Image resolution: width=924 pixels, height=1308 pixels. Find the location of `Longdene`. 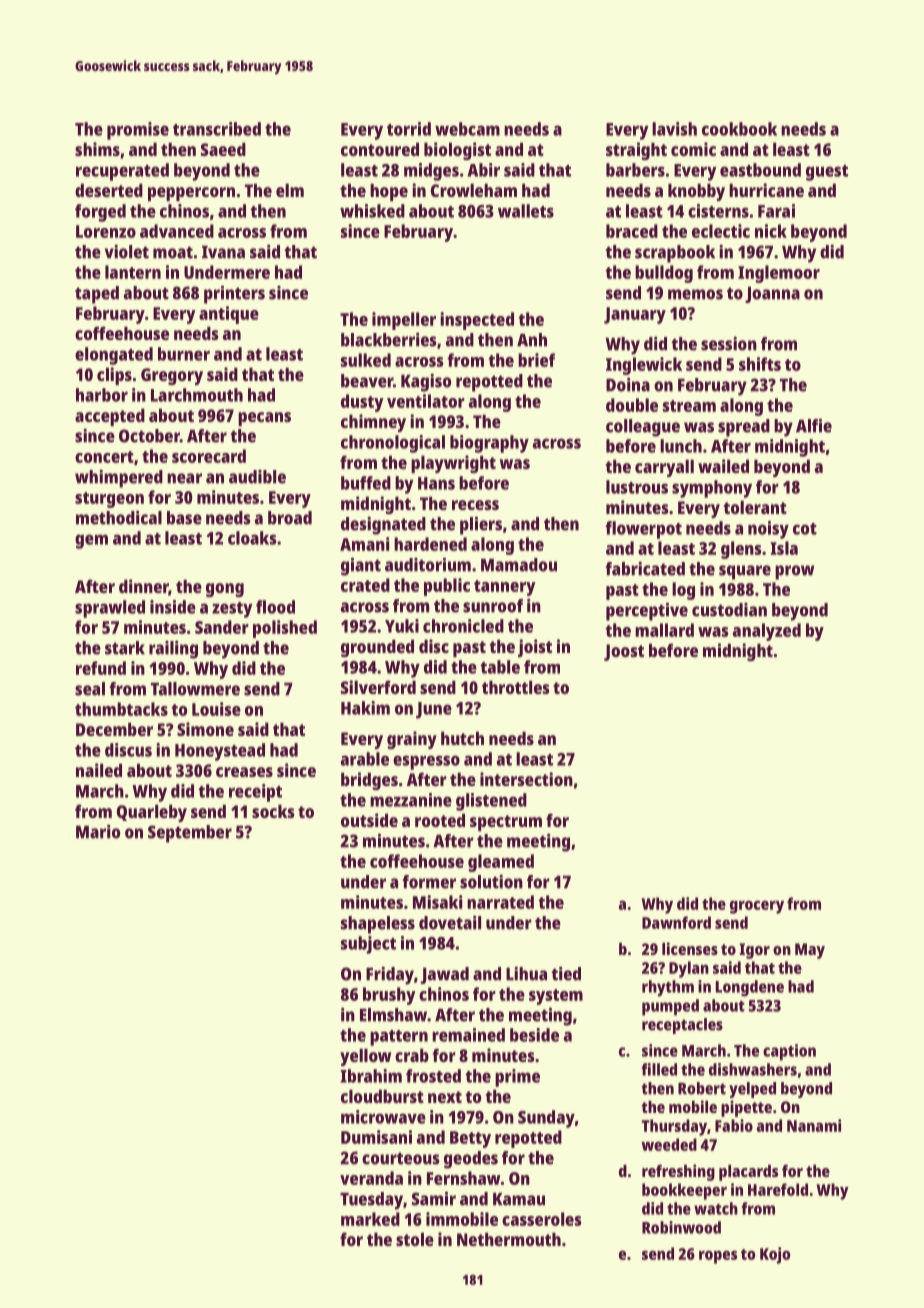

Longdene is located at coordinates (750, 988).
